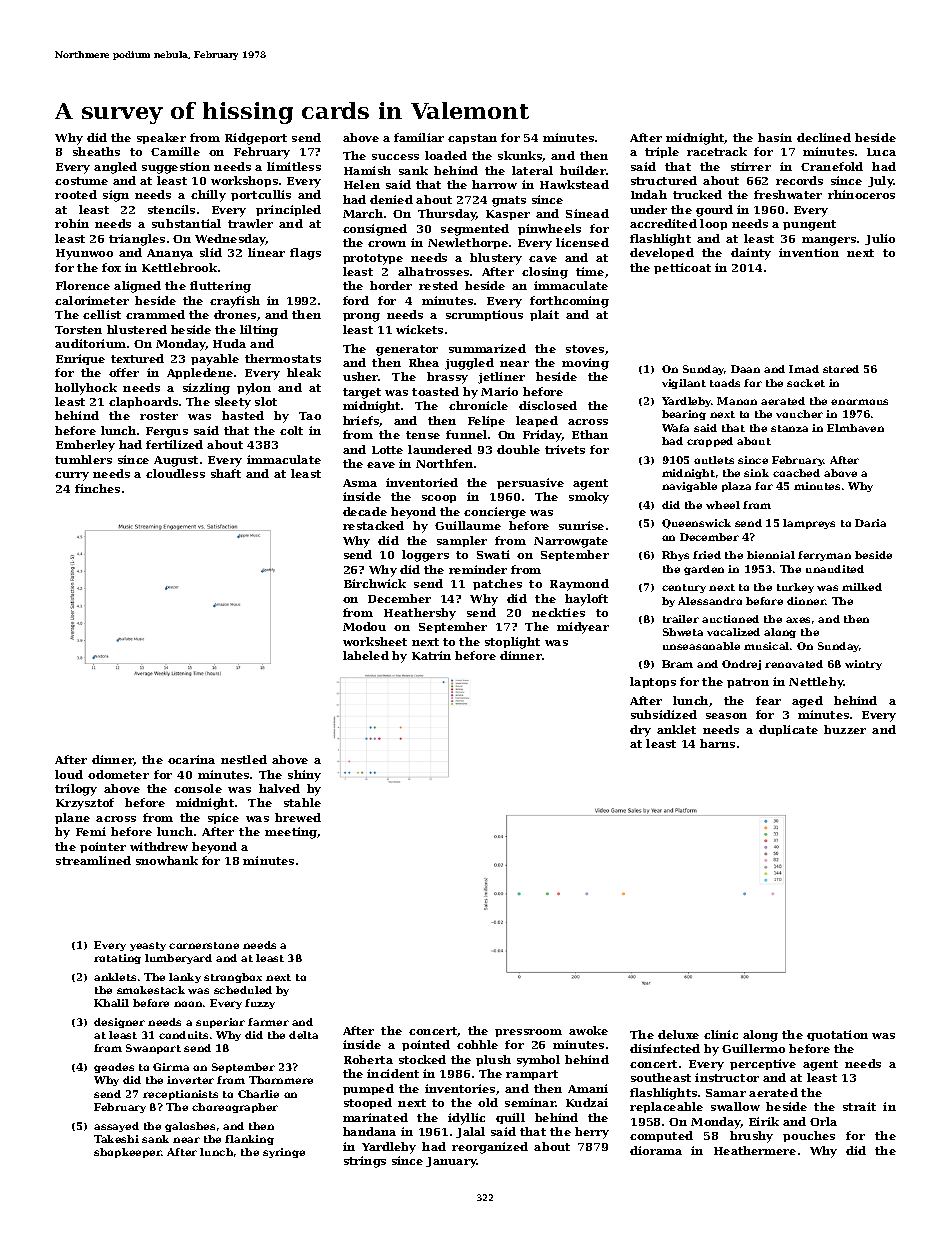 This screenshot has height=1233, width=952. I want to click on finches, so click(97, 488).
